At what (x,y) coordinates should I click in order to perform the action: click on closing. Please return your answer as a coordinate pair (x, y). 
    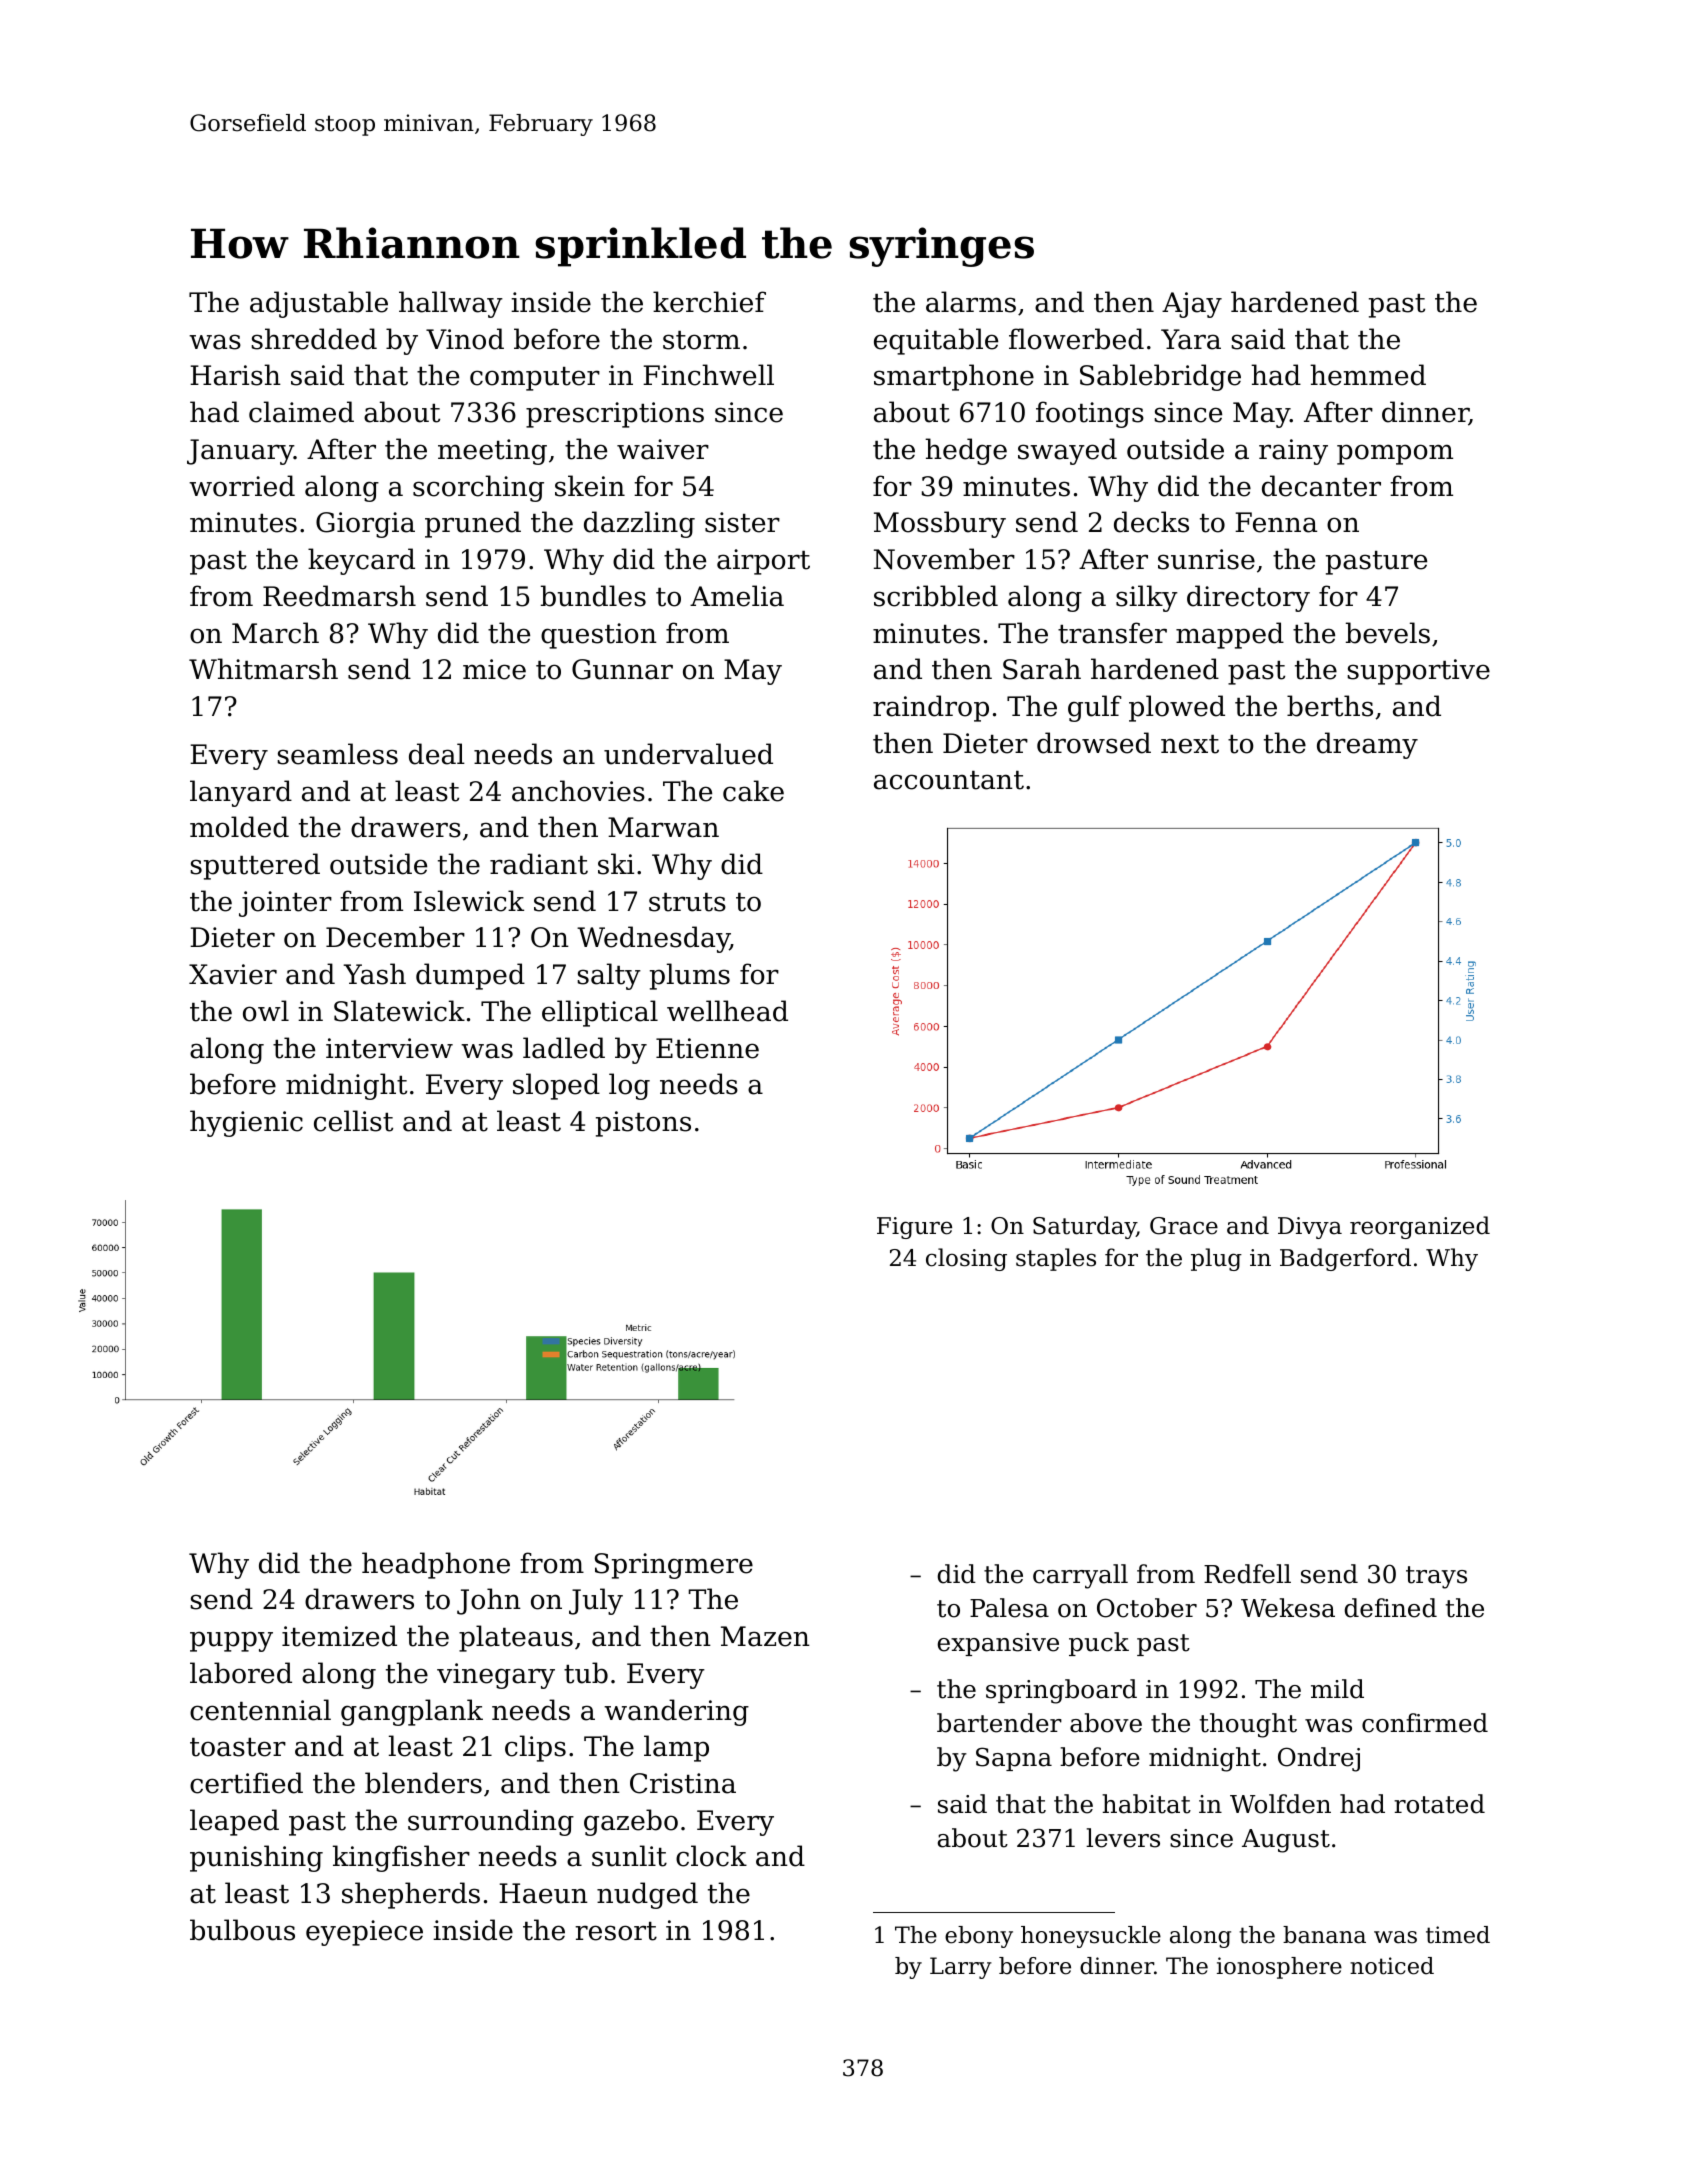
    Looking at the image, I should click on (966, 1259).
